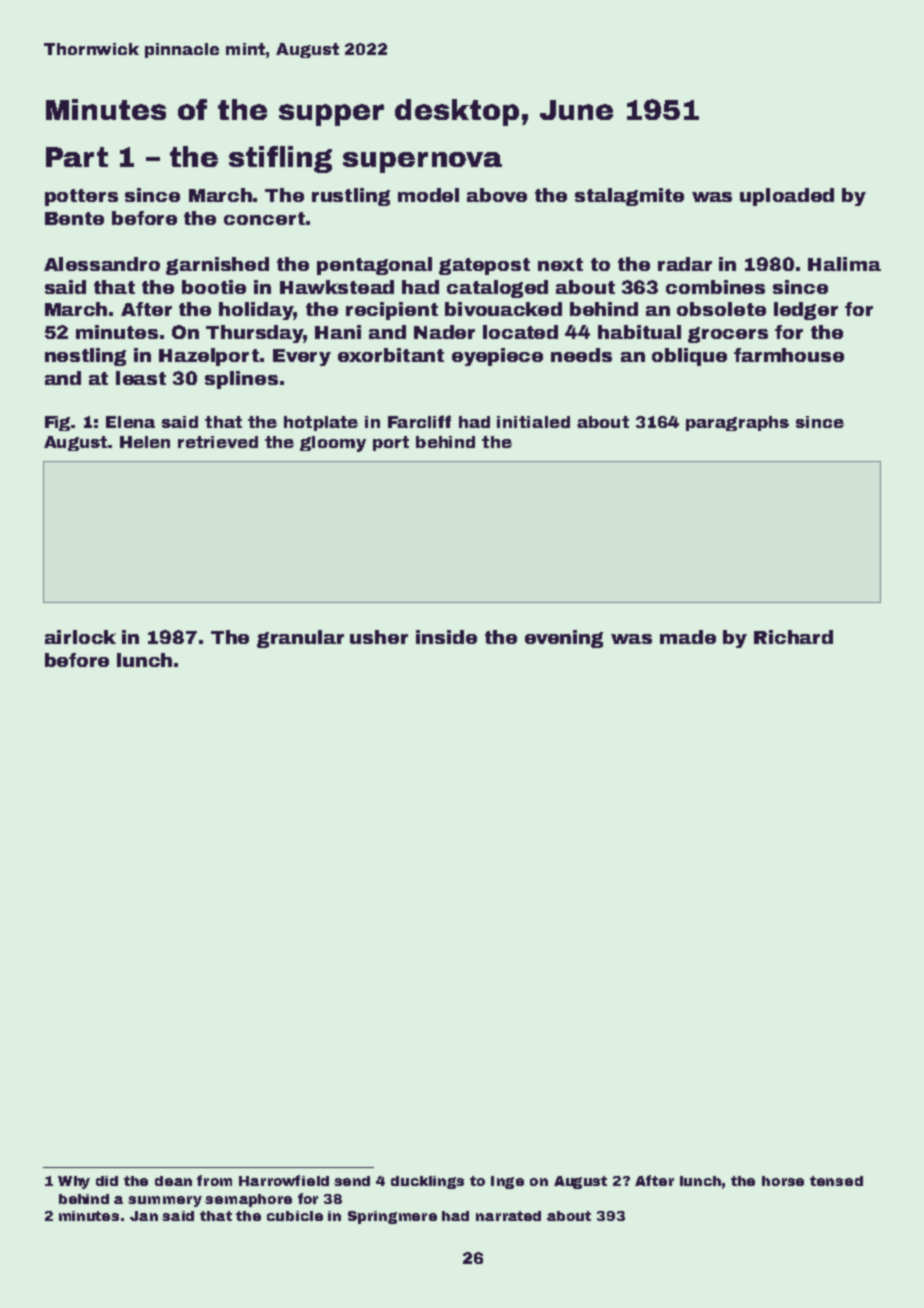 This page has width=924, height=1308. Describe the element at coordinates (688, 637) in the page. I see `made` at that location.
